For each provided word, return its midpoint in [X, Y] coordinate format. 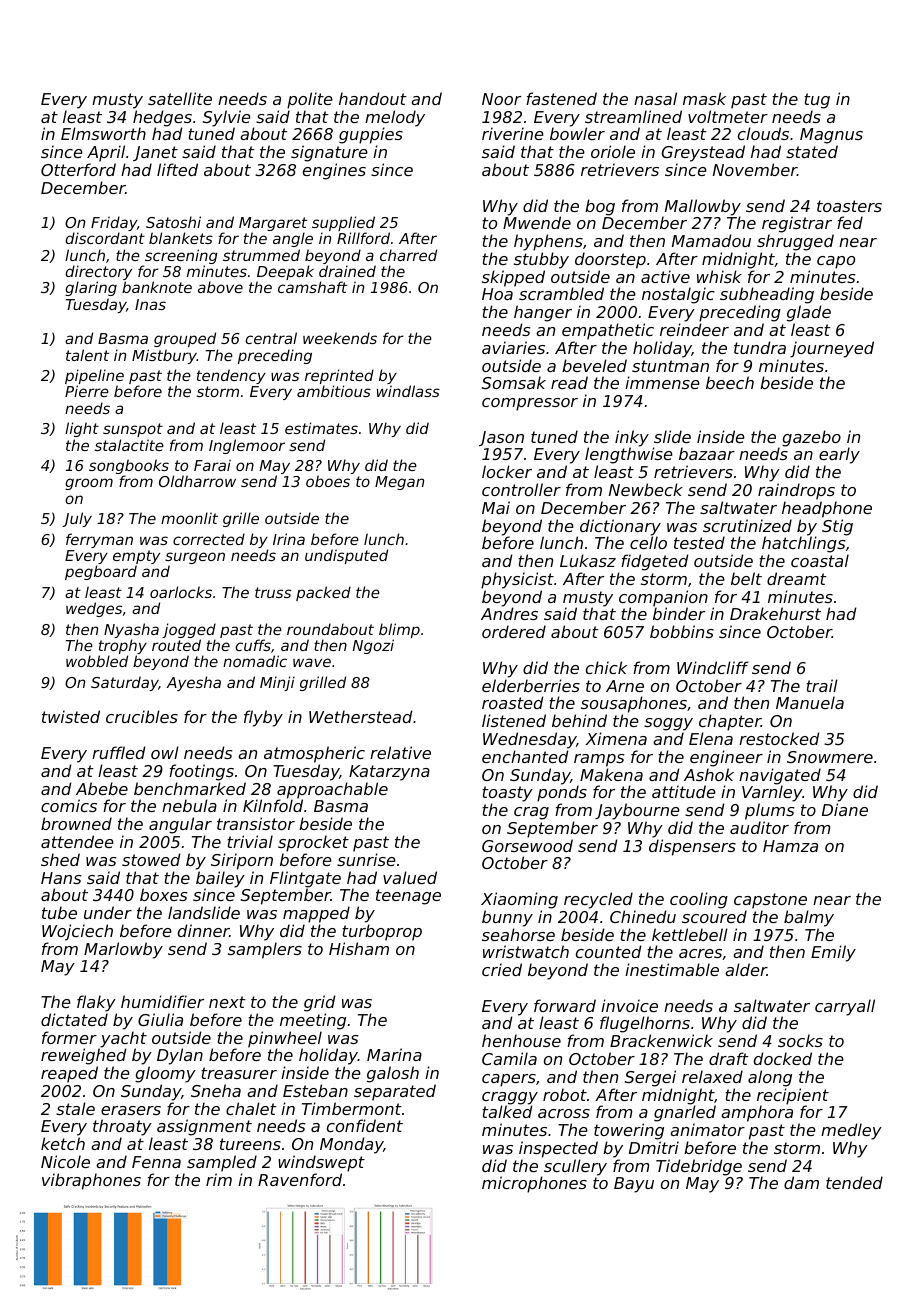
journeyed [832, 349]
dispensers [692, 847]
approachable [332, 791]
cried [502, 969]
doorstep [610, 260]
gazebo [811, 438]
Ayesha [193, 683]
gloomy [165, 1074]
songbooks [129, 467]
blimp [399, 630]
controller [521, 489]
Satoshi [173, 222]
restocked [779, 738]
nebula [189, 805]
